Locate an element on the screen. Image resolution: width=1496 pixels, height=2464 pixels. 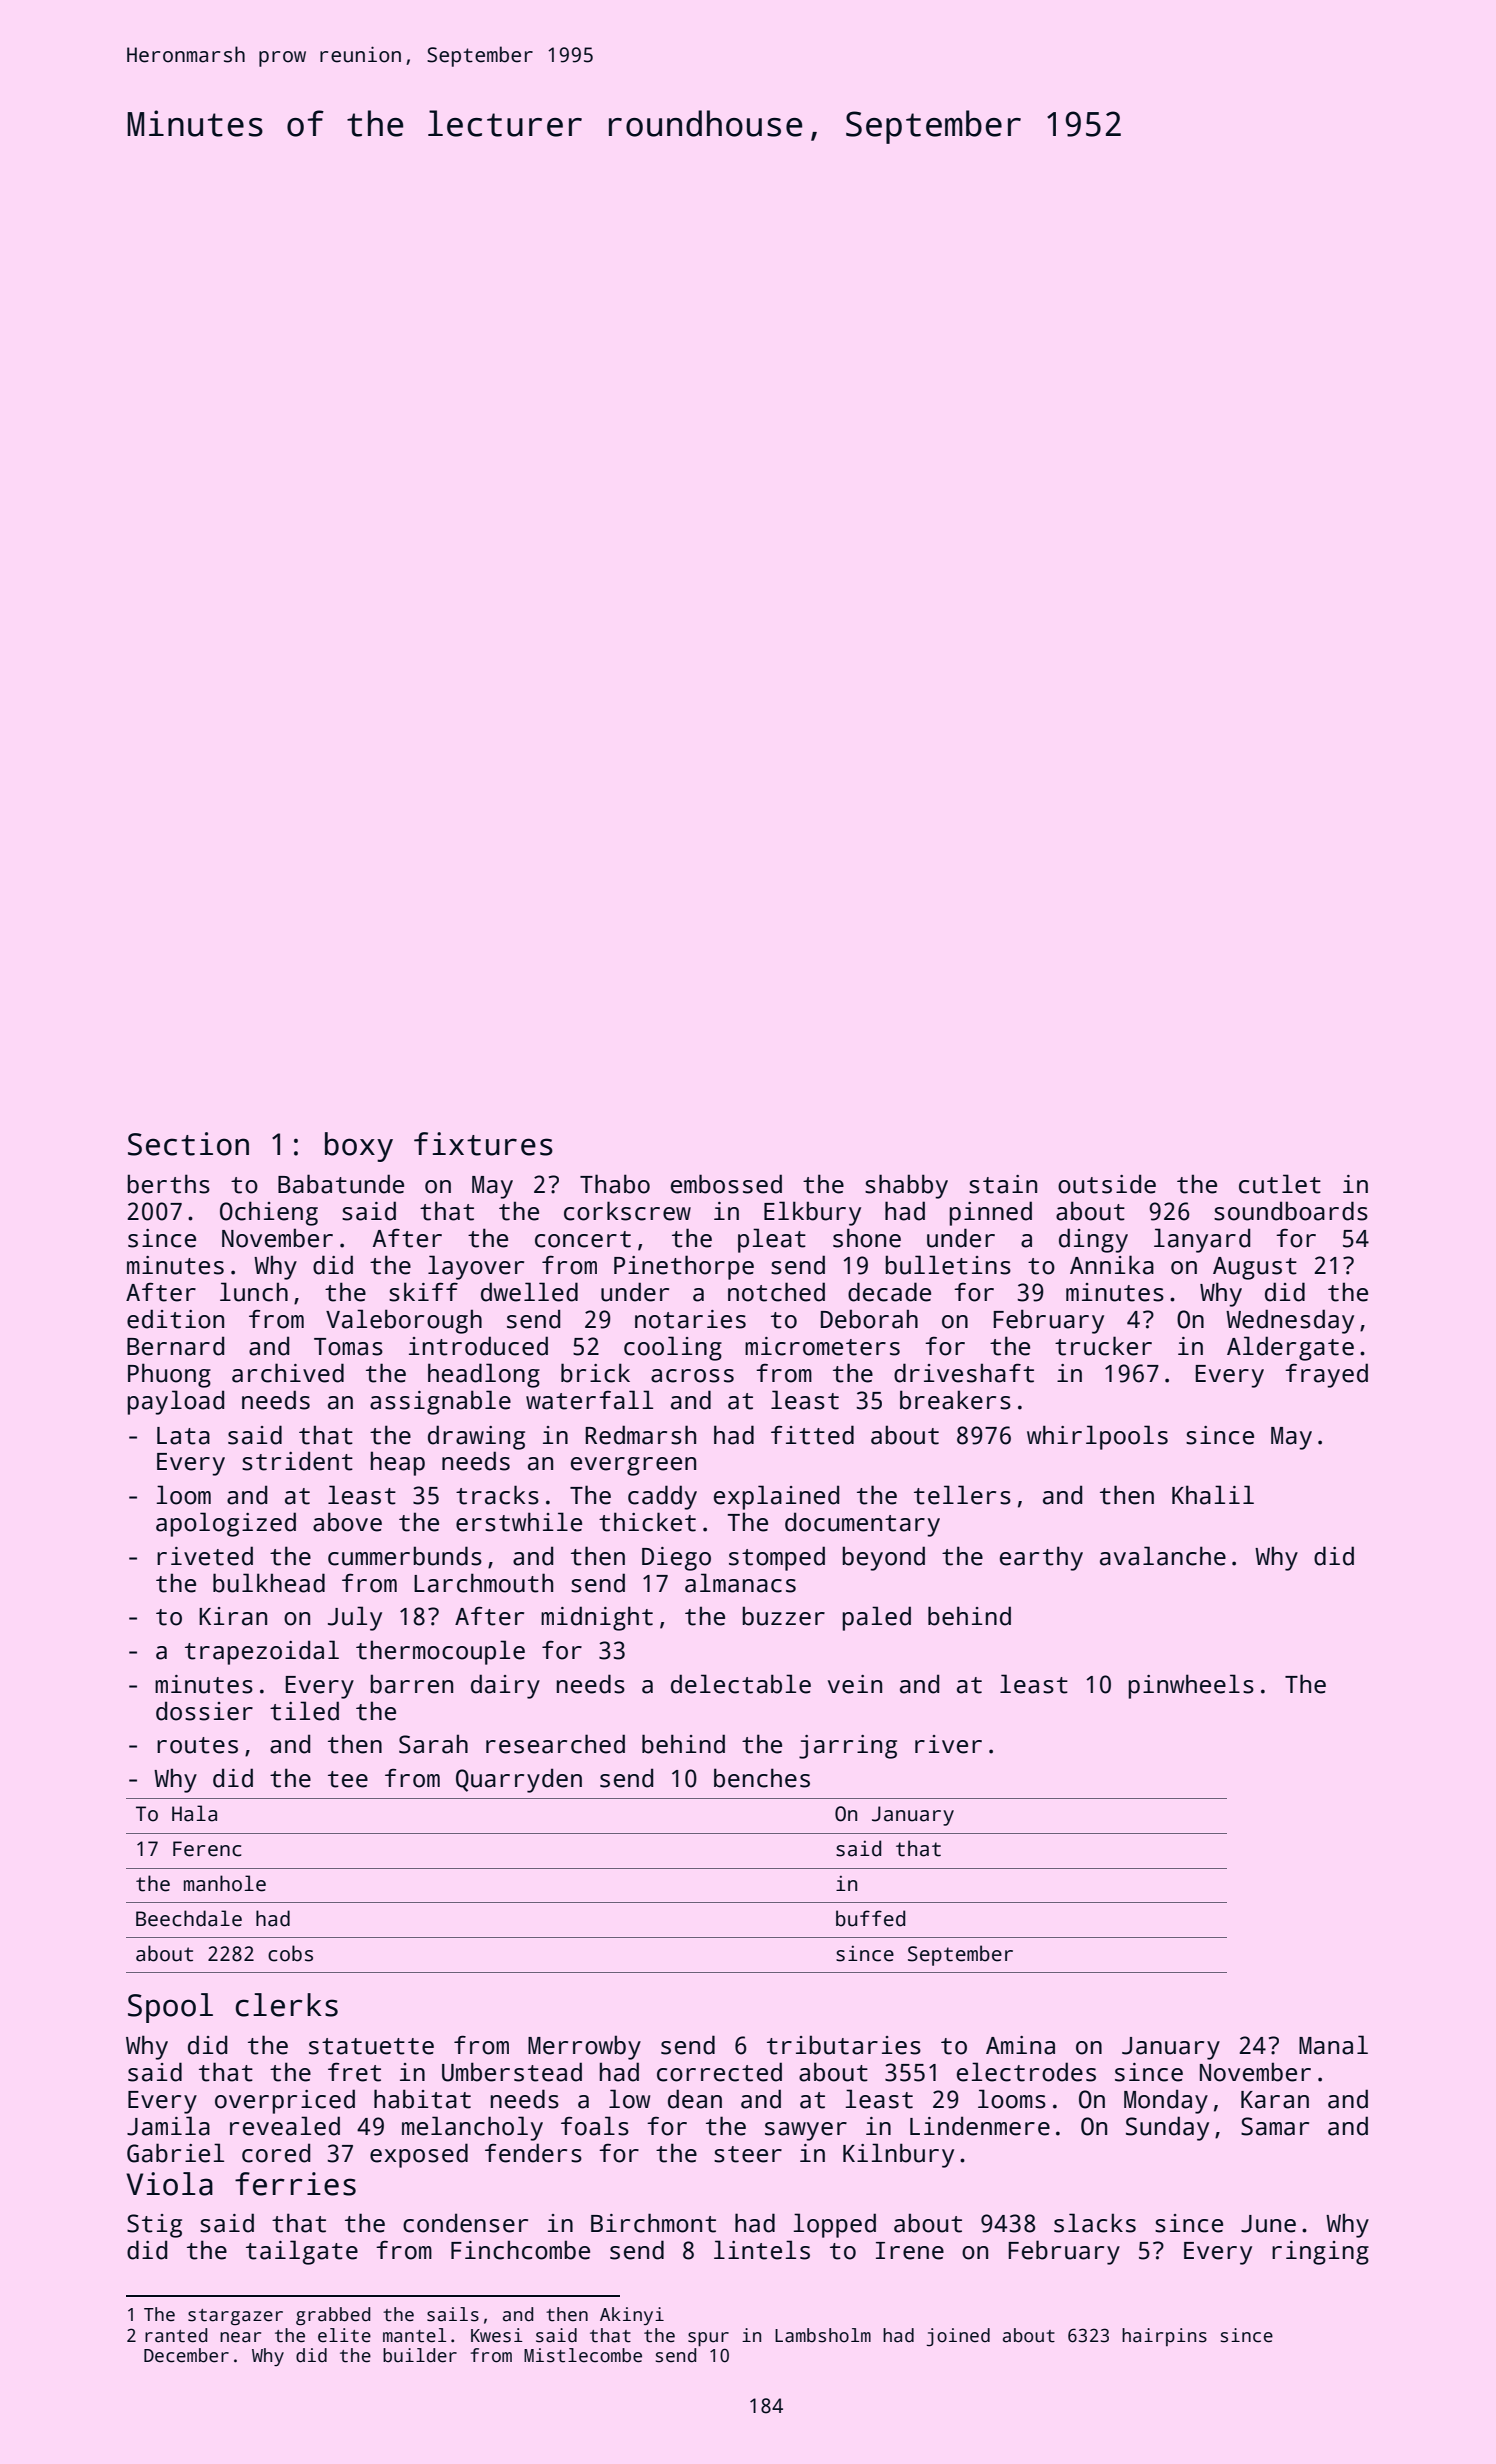
condenser is located at coordinates (465, 2223).
